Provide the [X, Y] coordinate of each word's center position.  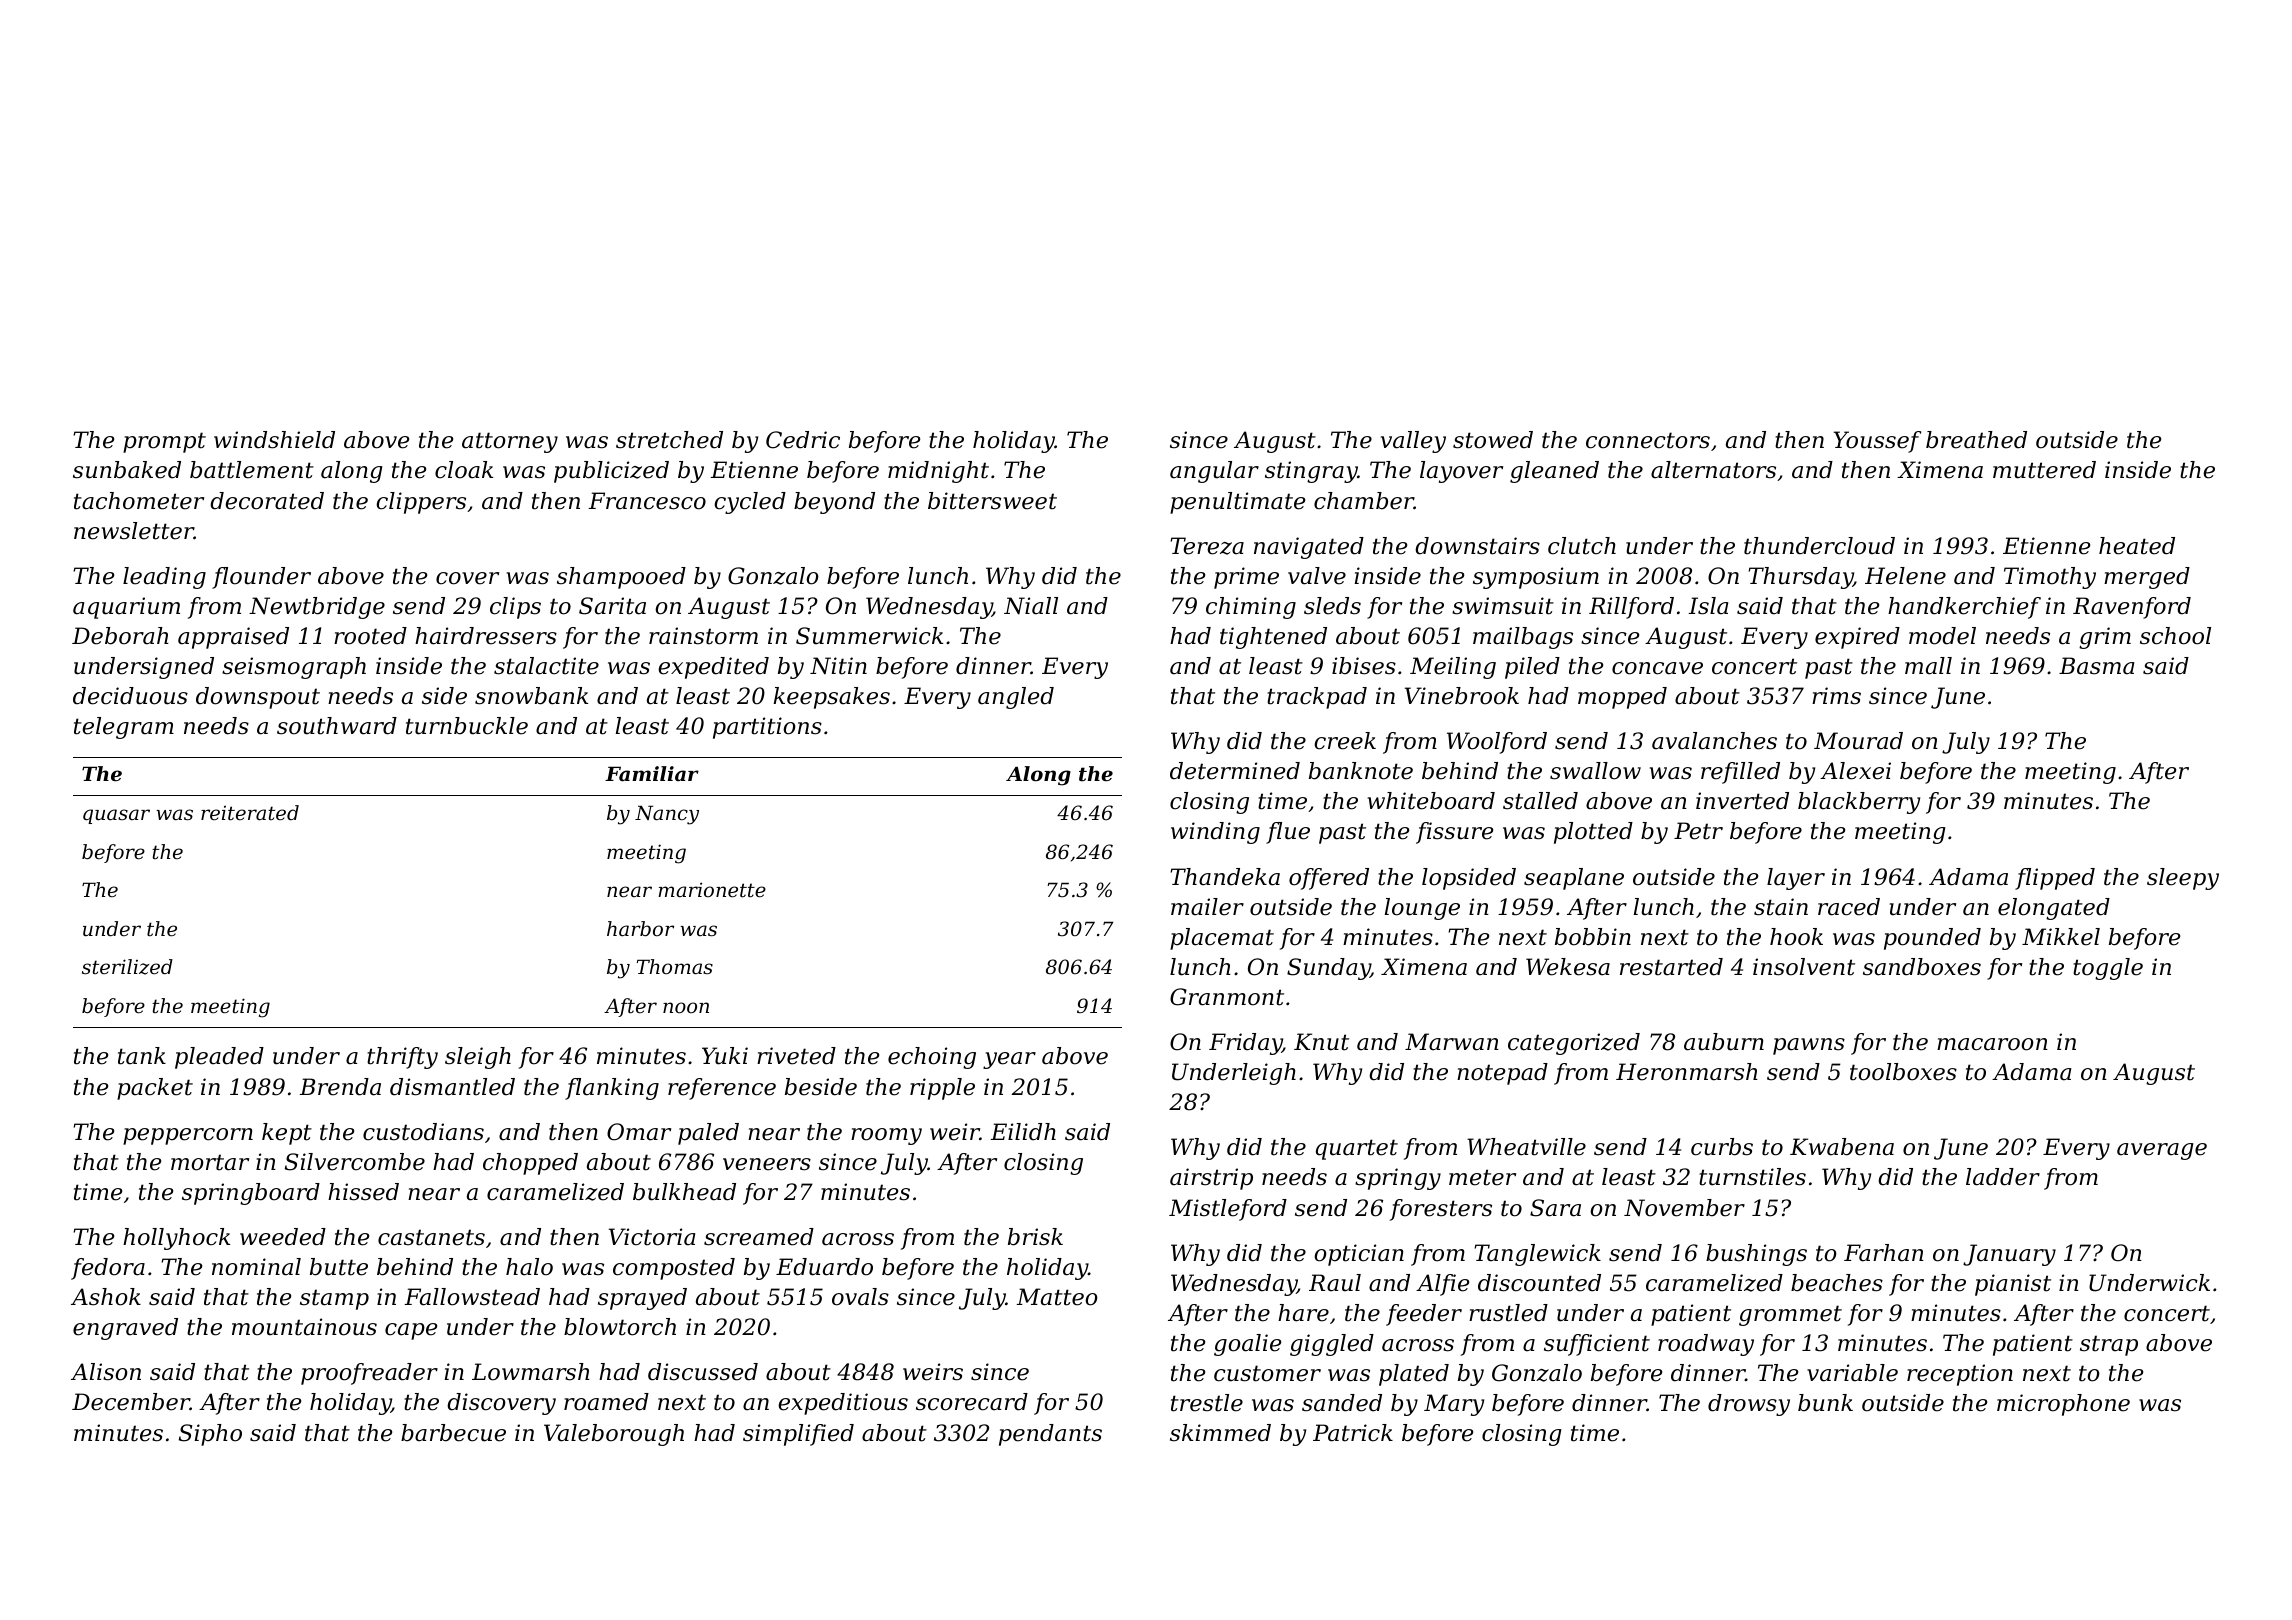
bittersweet [992, 501]
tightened [1273, 638]
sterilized [127, 967]
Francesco [647, 501]
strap [2109, 1345]
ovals [860, 1297]
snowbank [531, 696]
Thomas [675, 967]
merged [2147, 578]
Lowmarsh [531, 1372]
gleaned [1554, 472]
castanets [431, 1237]
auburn [1724, 1042]
